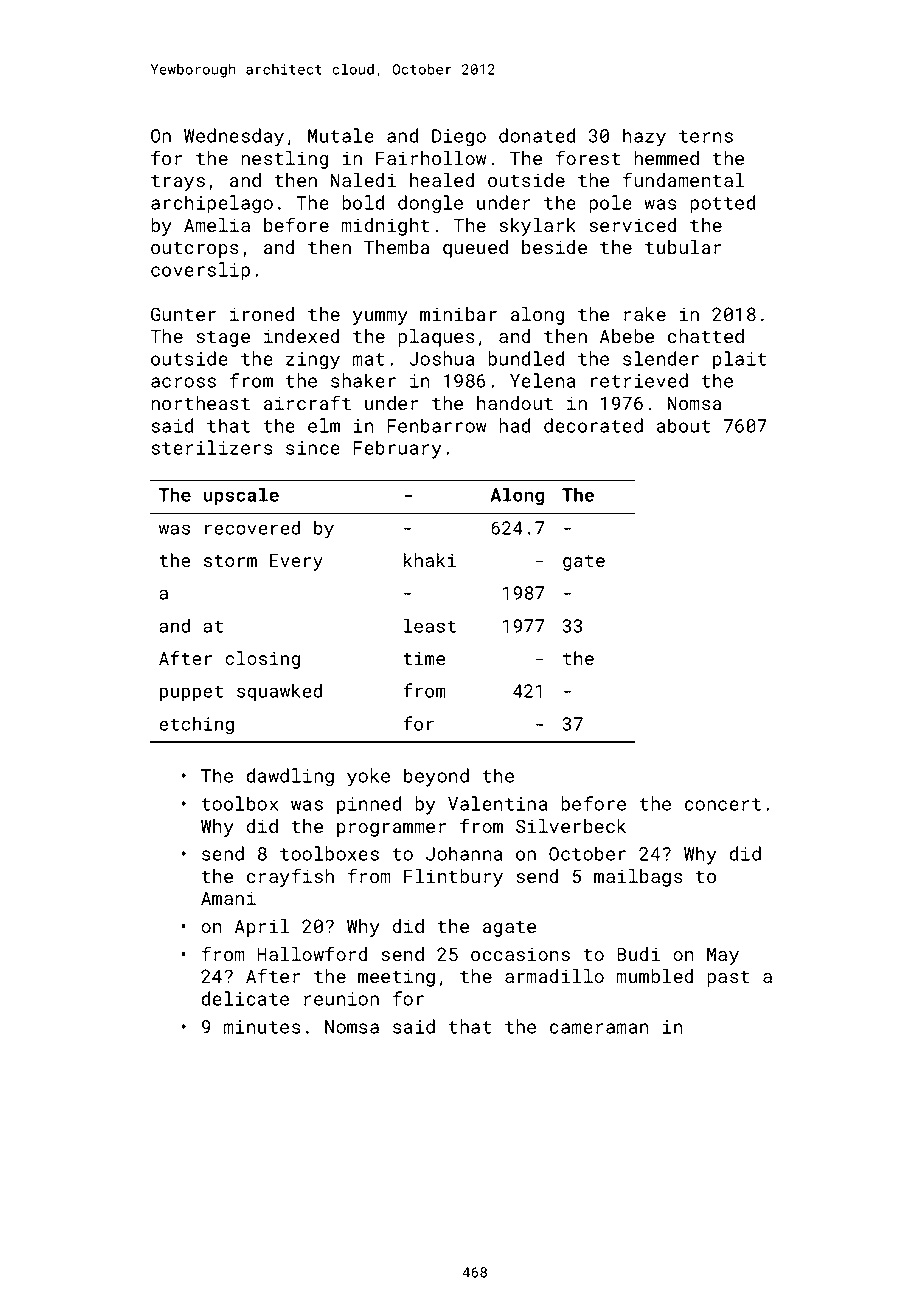  Describe the element at coordinates (430, 560) in the page. I see `khaki` at that location.
